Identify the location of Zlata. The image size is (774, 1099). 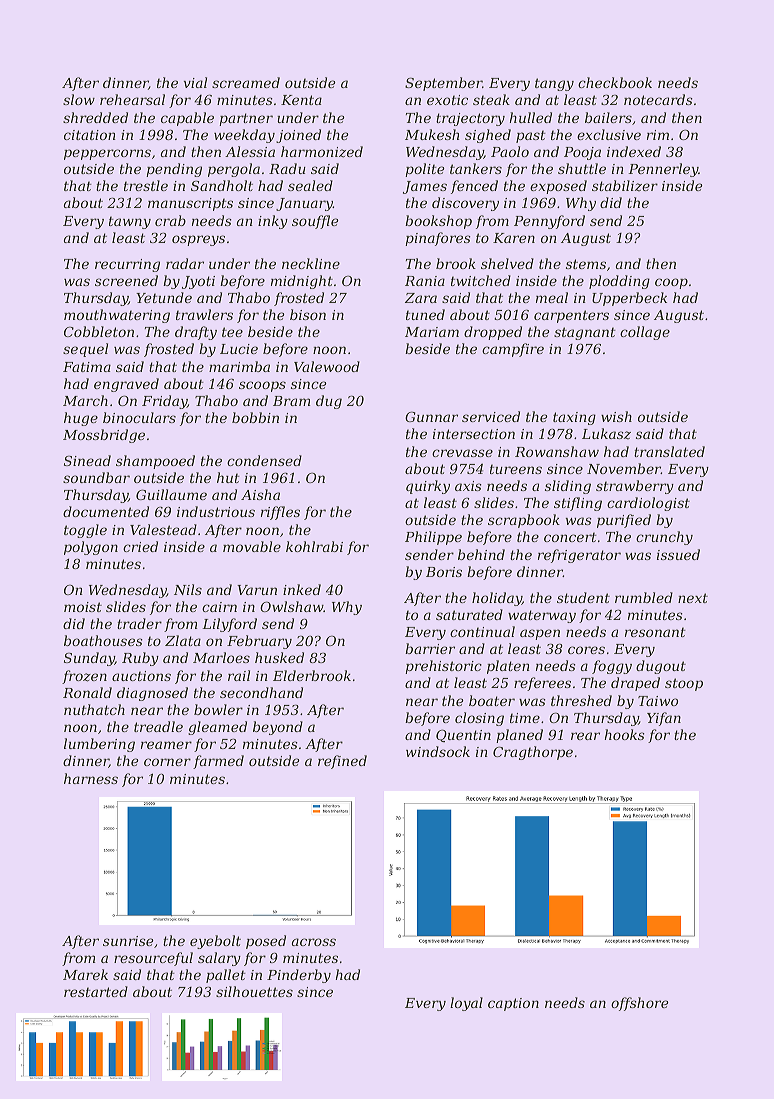
(183, 640).
